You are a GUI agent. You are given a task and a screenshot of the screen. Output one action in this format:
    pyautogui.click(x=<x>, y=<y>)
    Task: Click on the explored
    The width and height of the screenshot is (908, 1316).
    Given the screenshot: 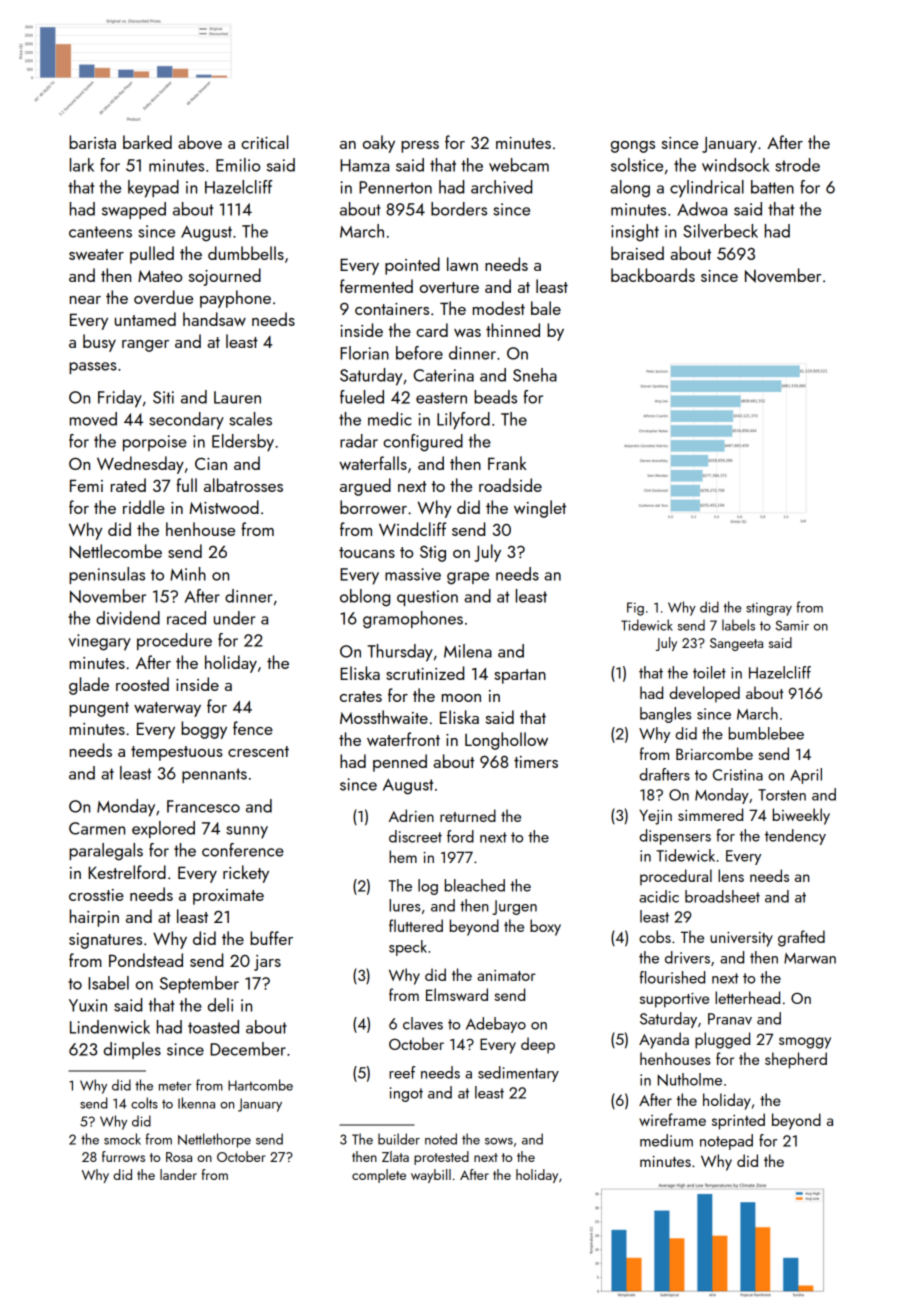 What is the action you would take?
    pyautogui.click(x=163, y=829)
